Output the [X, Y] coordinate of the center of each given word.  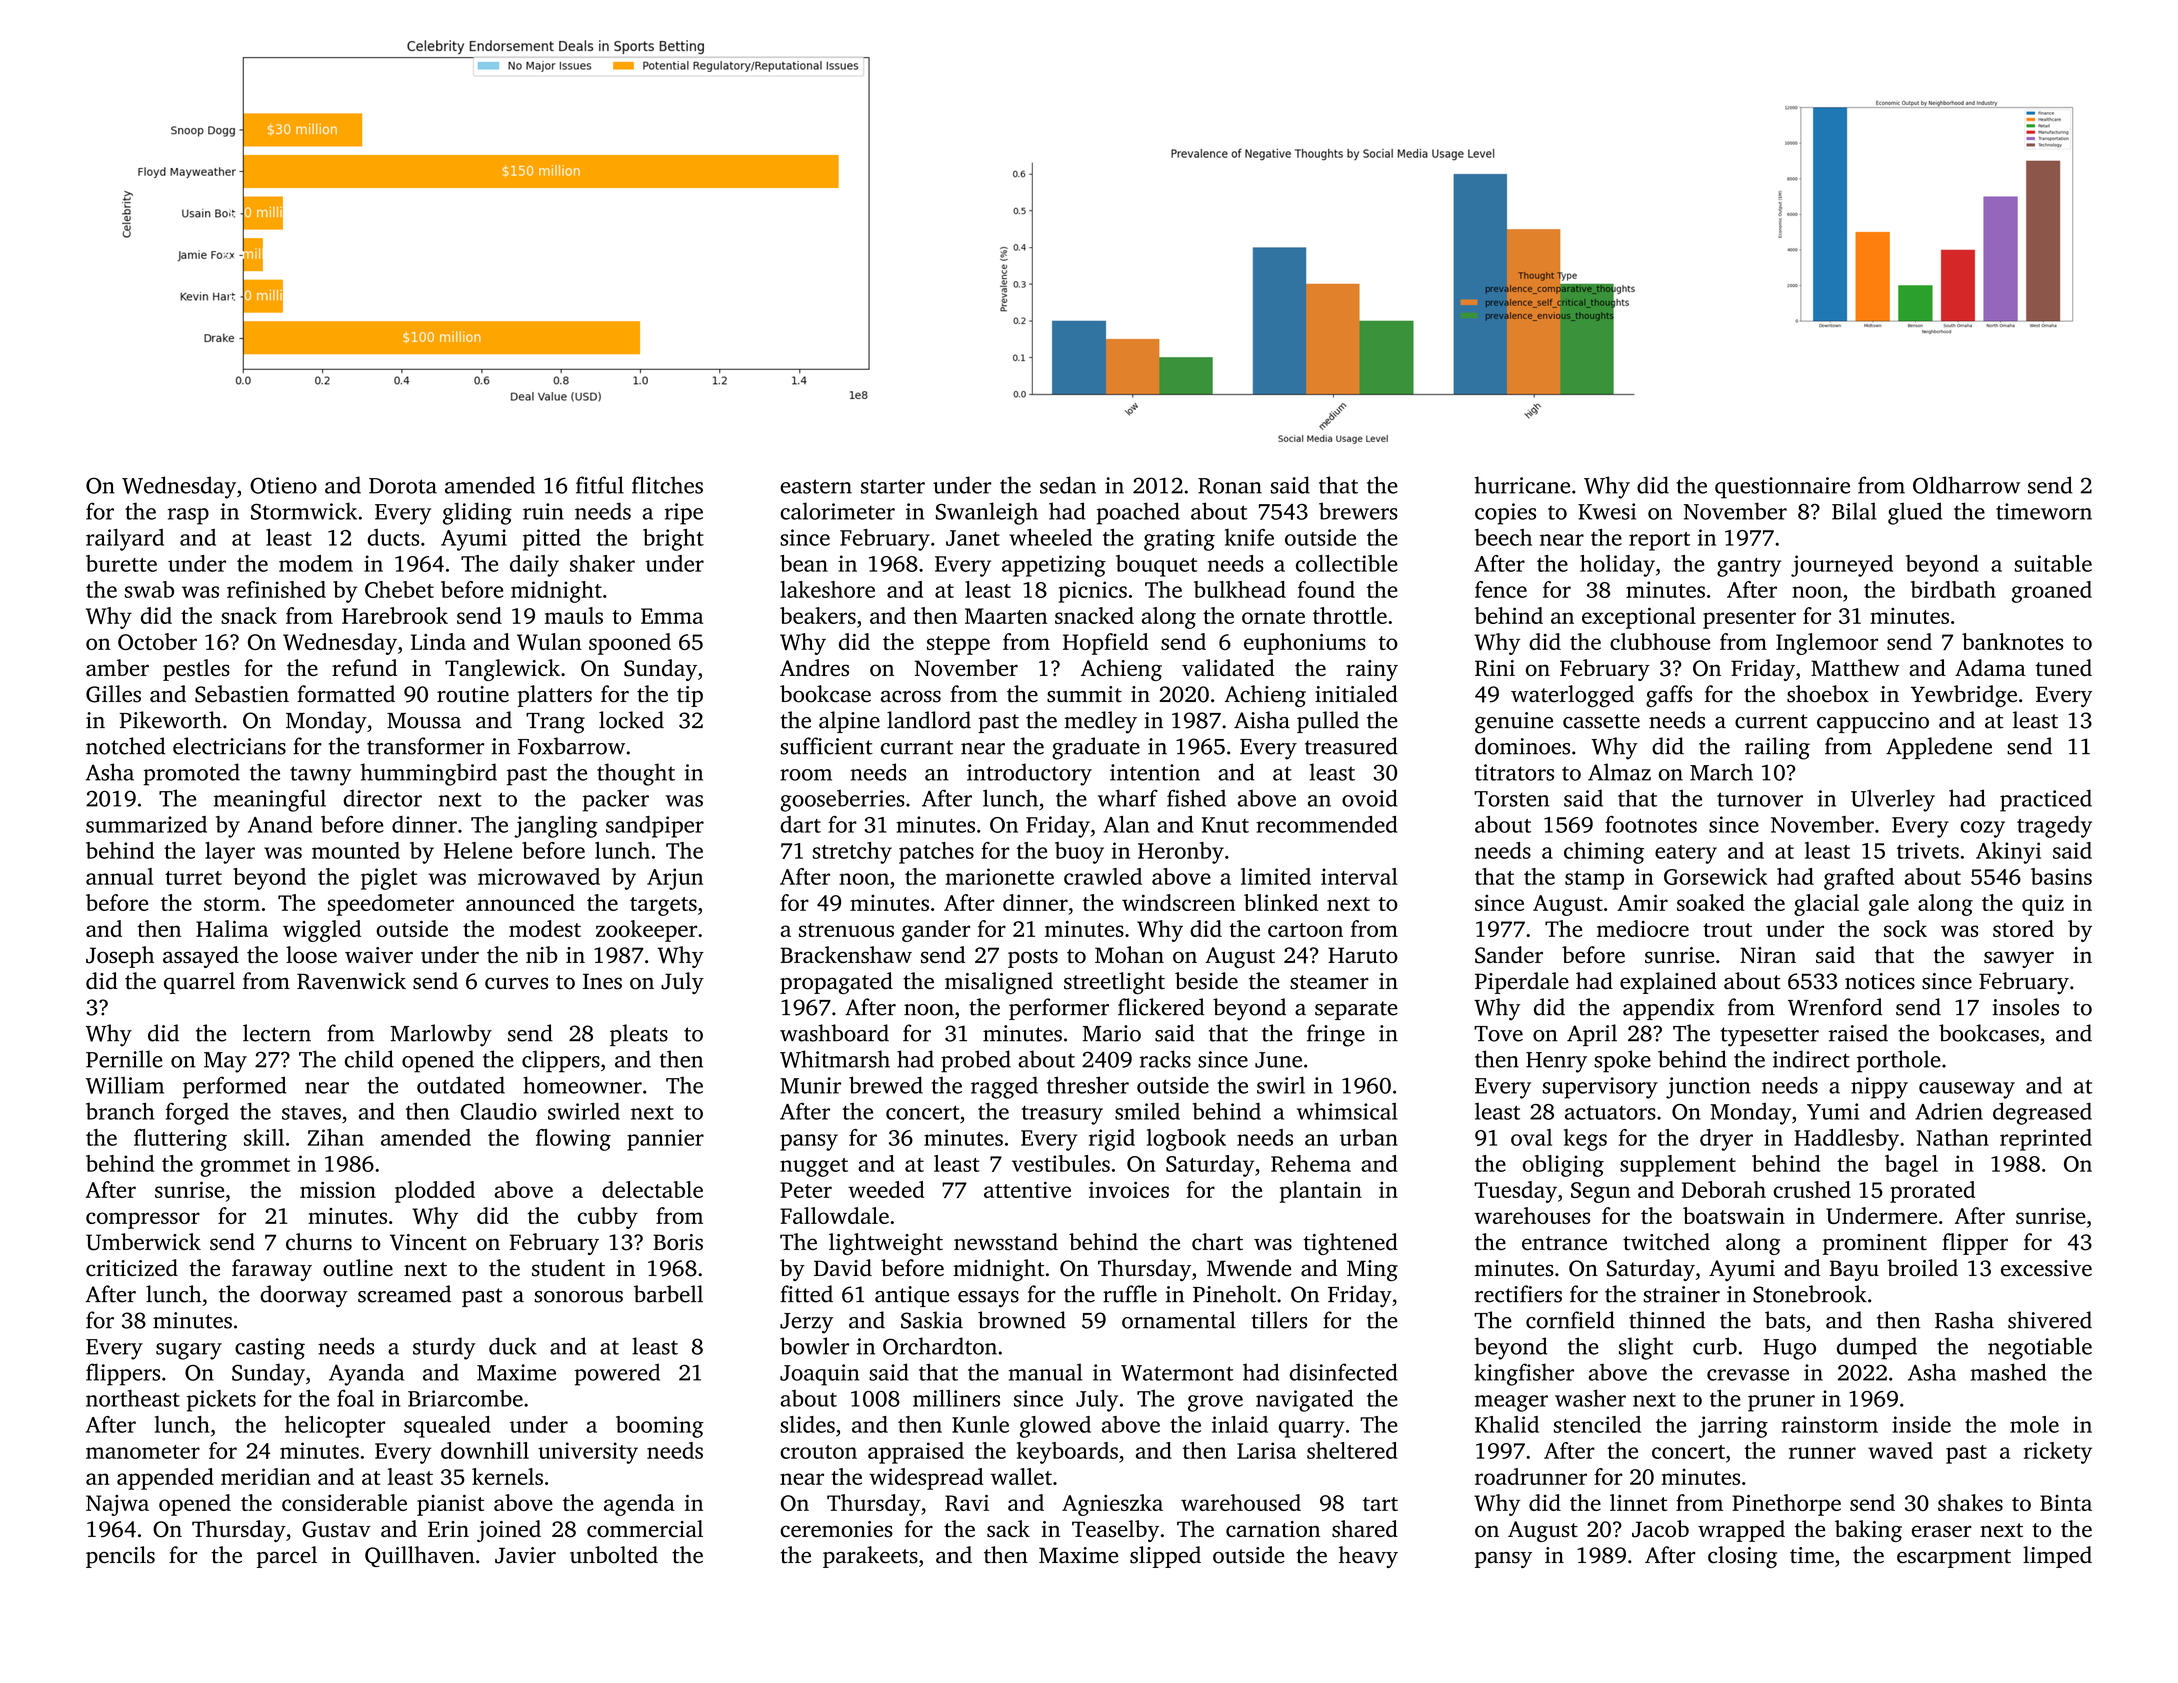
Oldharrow [1966, 485]
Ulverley [1893, 800]
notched [125, 746]
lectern [277, 1033]
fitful [600, 485]
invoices [1129, 1189]
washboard [834, 1033]
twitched [1666, 1241]
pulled [1328, 722]
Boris [678, 1242]
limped [2057, 1557]
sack [1008, 1529]
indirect [1811, 1059]
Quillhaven [420, 1556]
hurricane [1522, 485]
